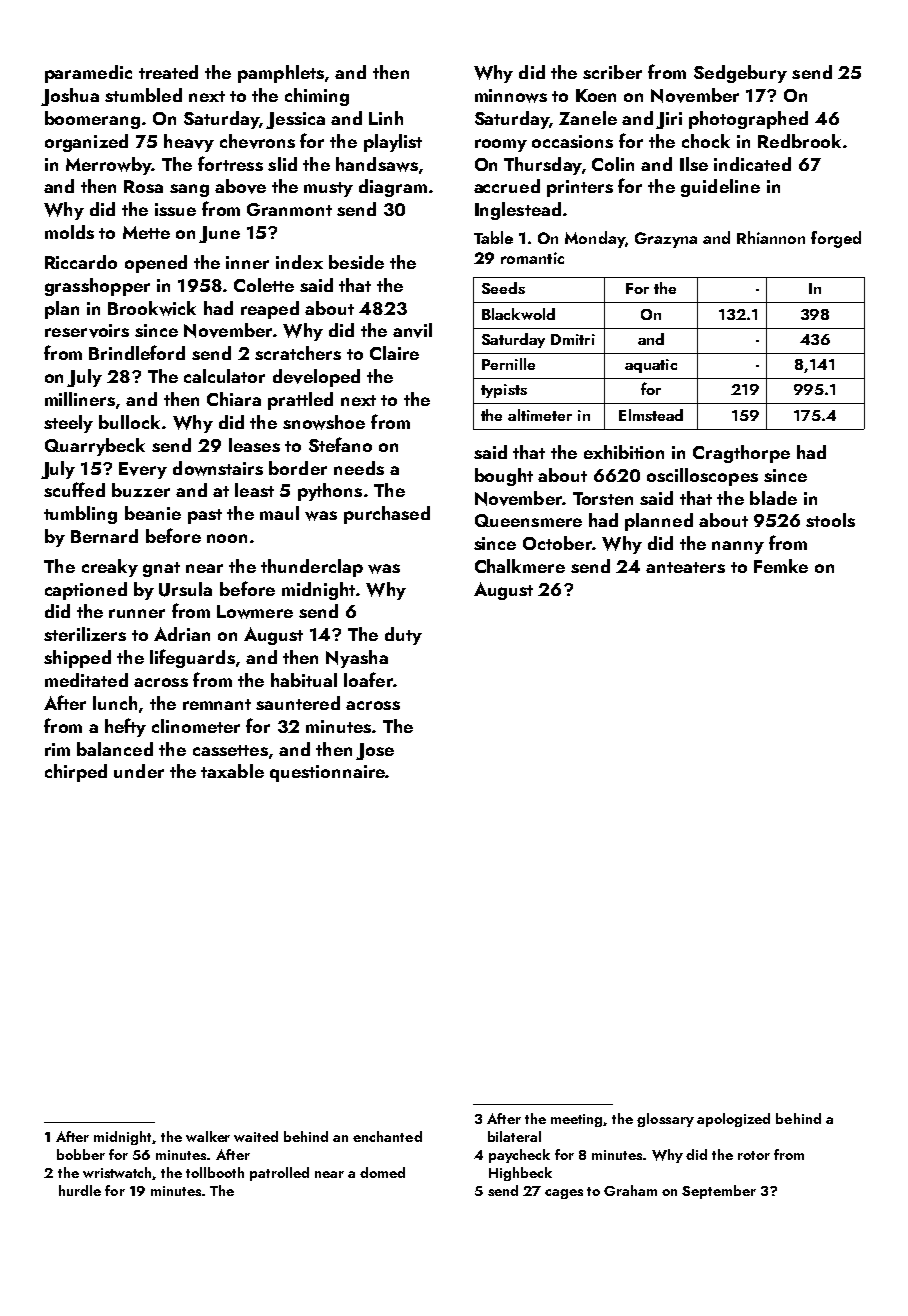 The height and width of the page is (1316, 908). I want to click on purchased, so click(387, 515).
